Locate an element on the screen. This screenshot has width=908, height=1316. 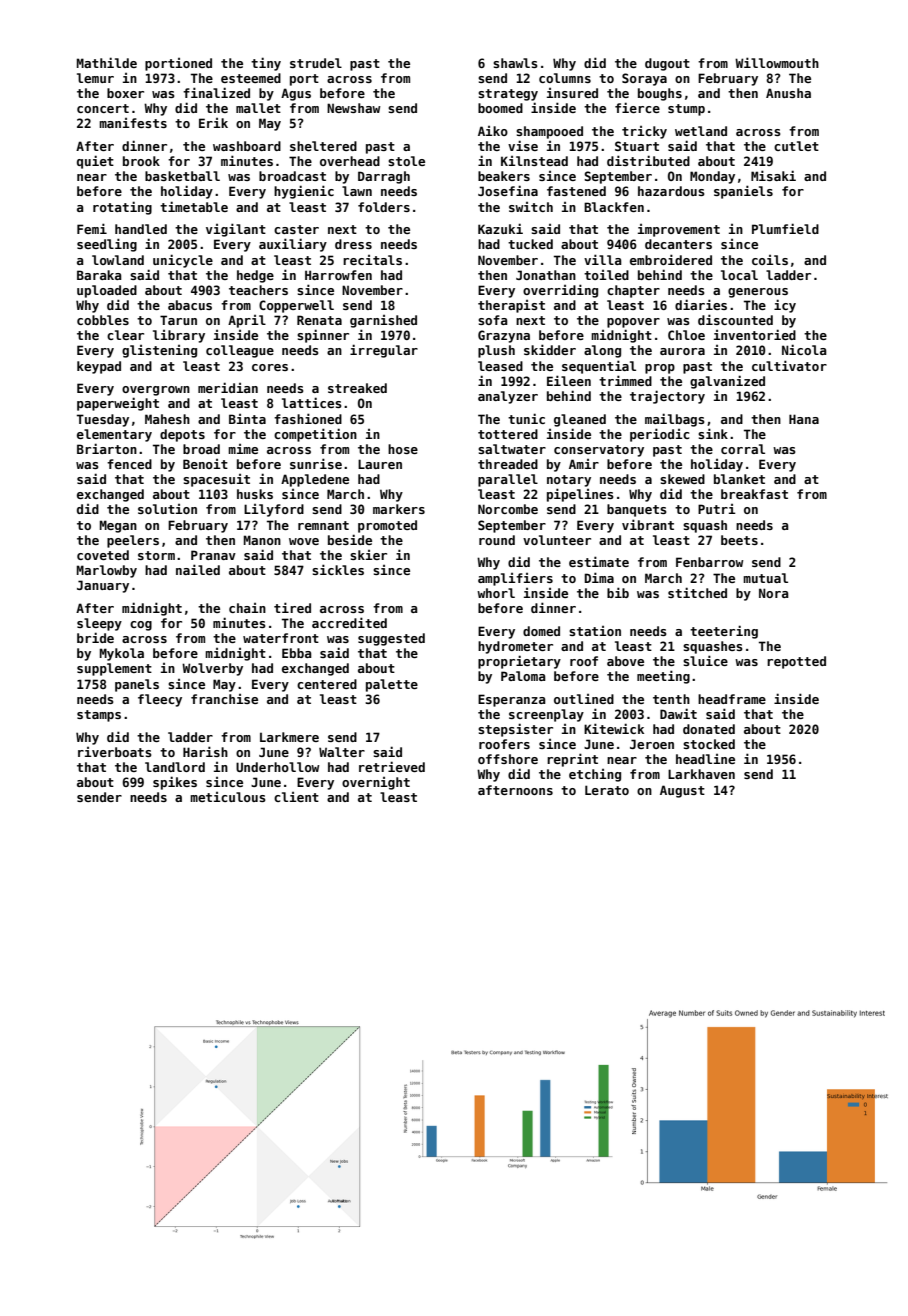
Hana is located at coordinates (804, 419).
